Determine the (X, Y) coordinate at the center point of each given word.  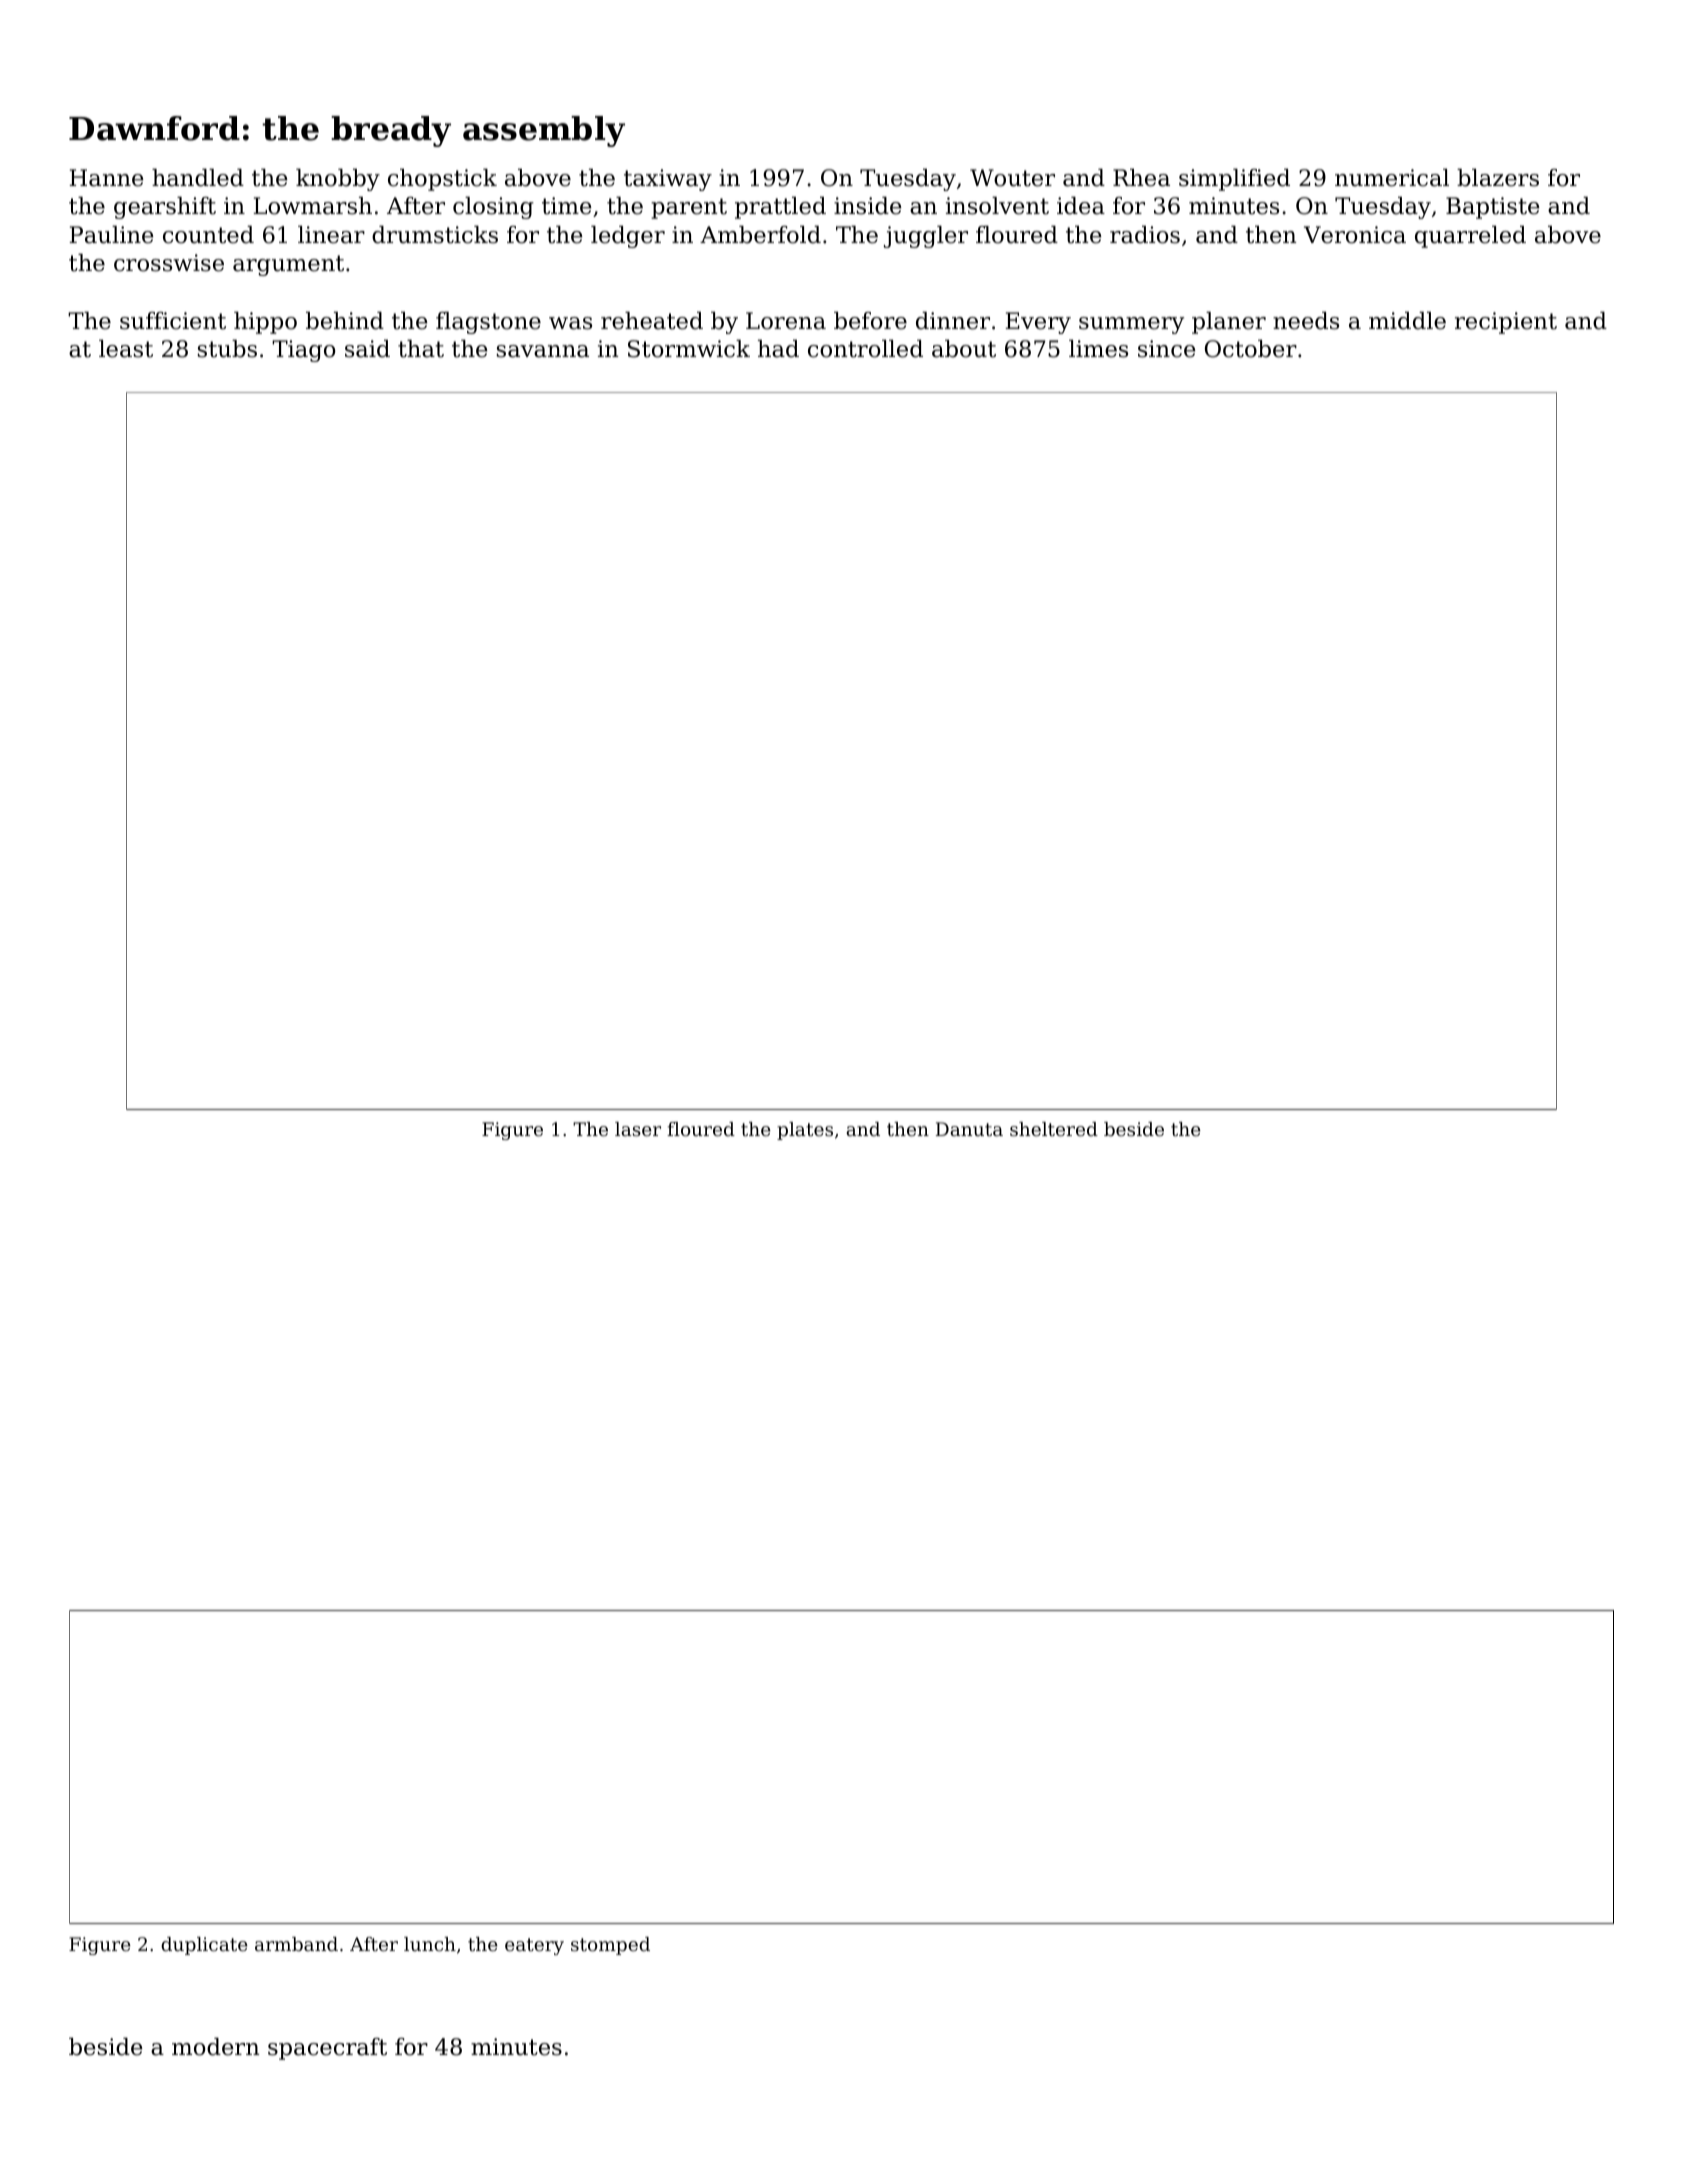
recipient (1506, 323)
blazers (1498, 178)
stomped (610, 1946)
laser (638, 1129)
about (964, 349)
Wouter (1012, 178)
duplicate (204, 1946)
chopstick (442, 180)
